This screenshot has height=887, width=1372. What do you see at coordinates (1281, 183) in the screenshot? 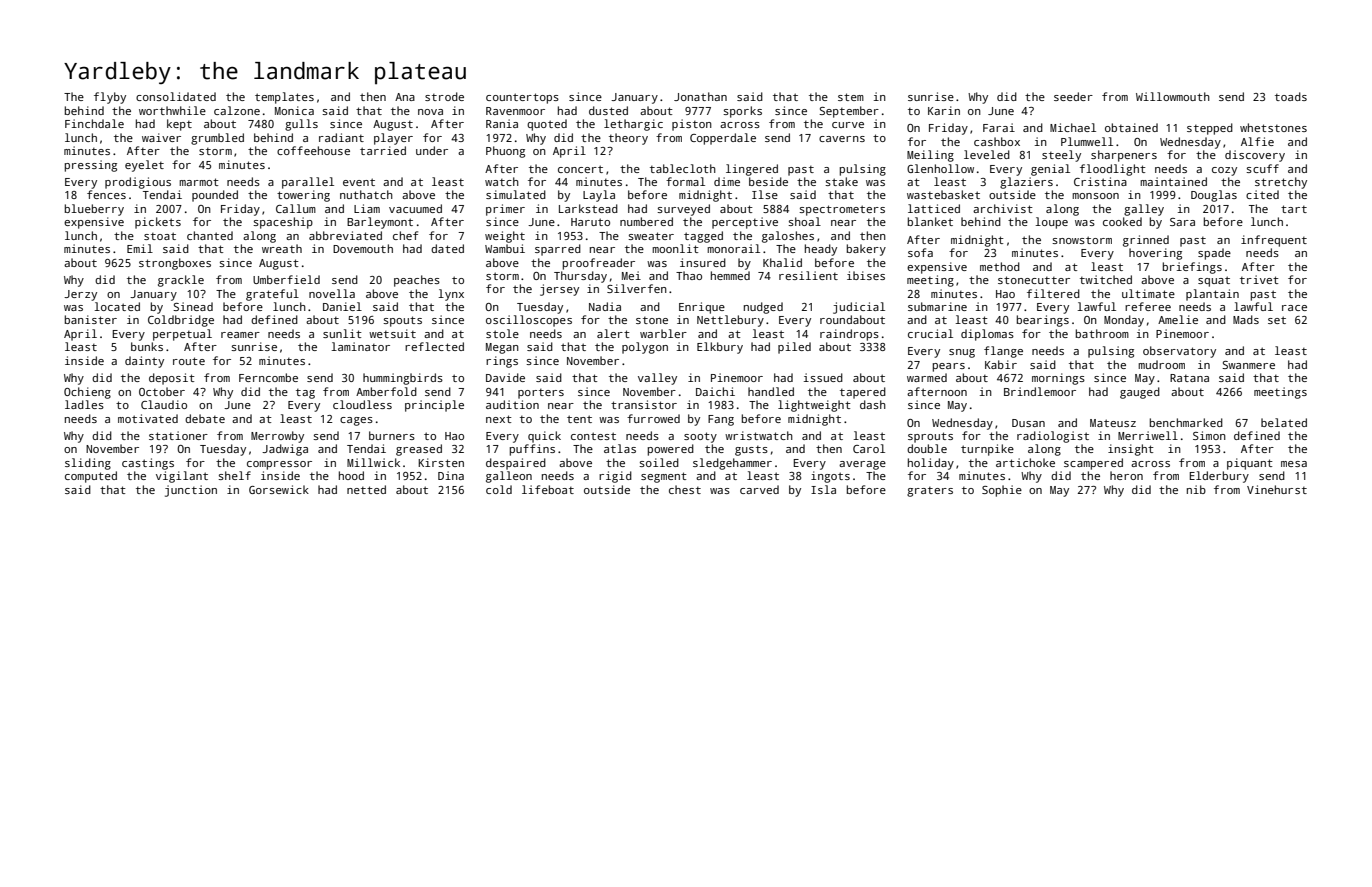
I see `stretchy` at bounding box center [1281, 183].
